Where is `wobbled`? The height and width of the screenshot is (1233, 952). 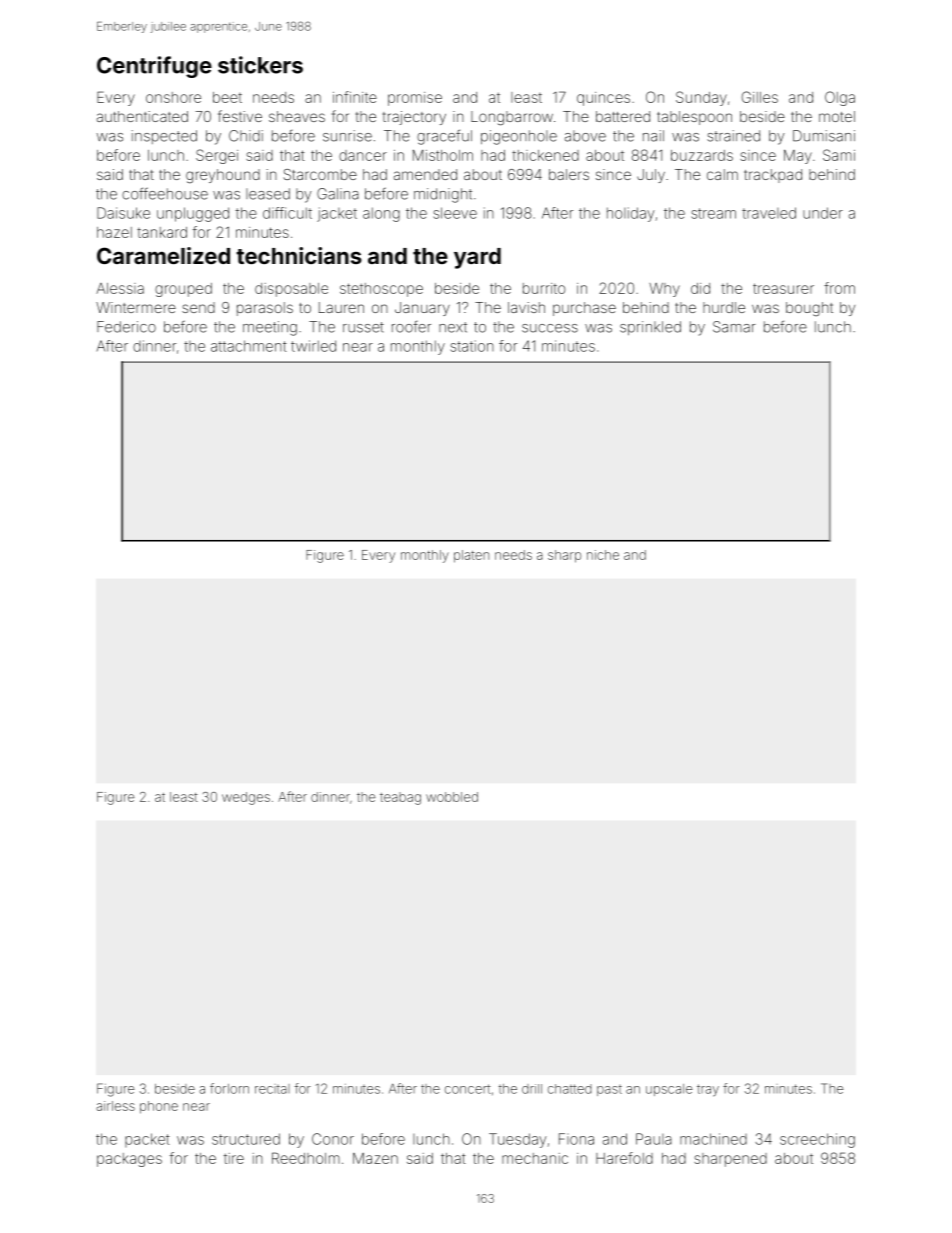 wobbled is located at coordinates (452, 797).
